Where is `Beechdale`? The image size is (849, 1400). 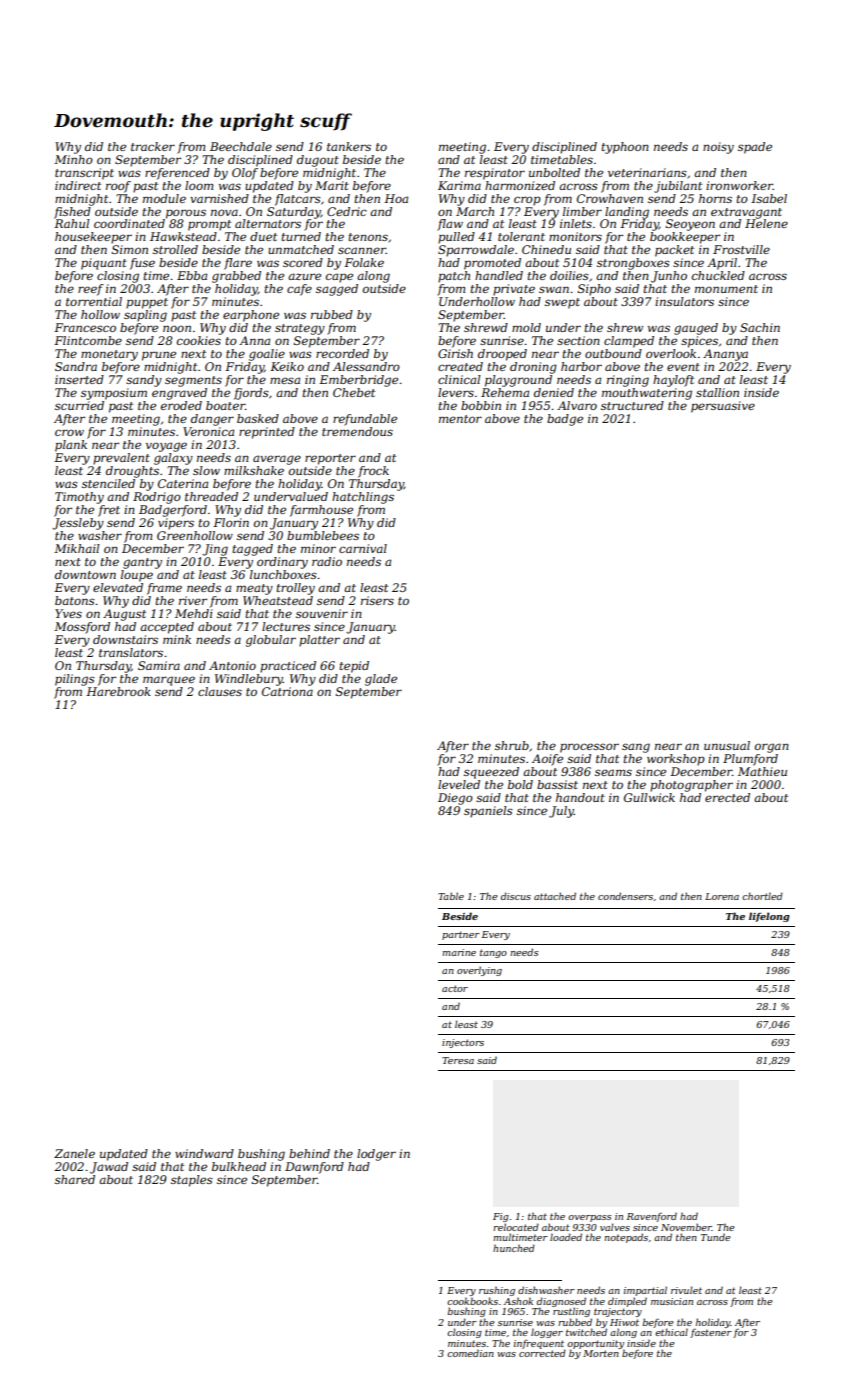
Beechdale is located at coordinates (241, 146).
